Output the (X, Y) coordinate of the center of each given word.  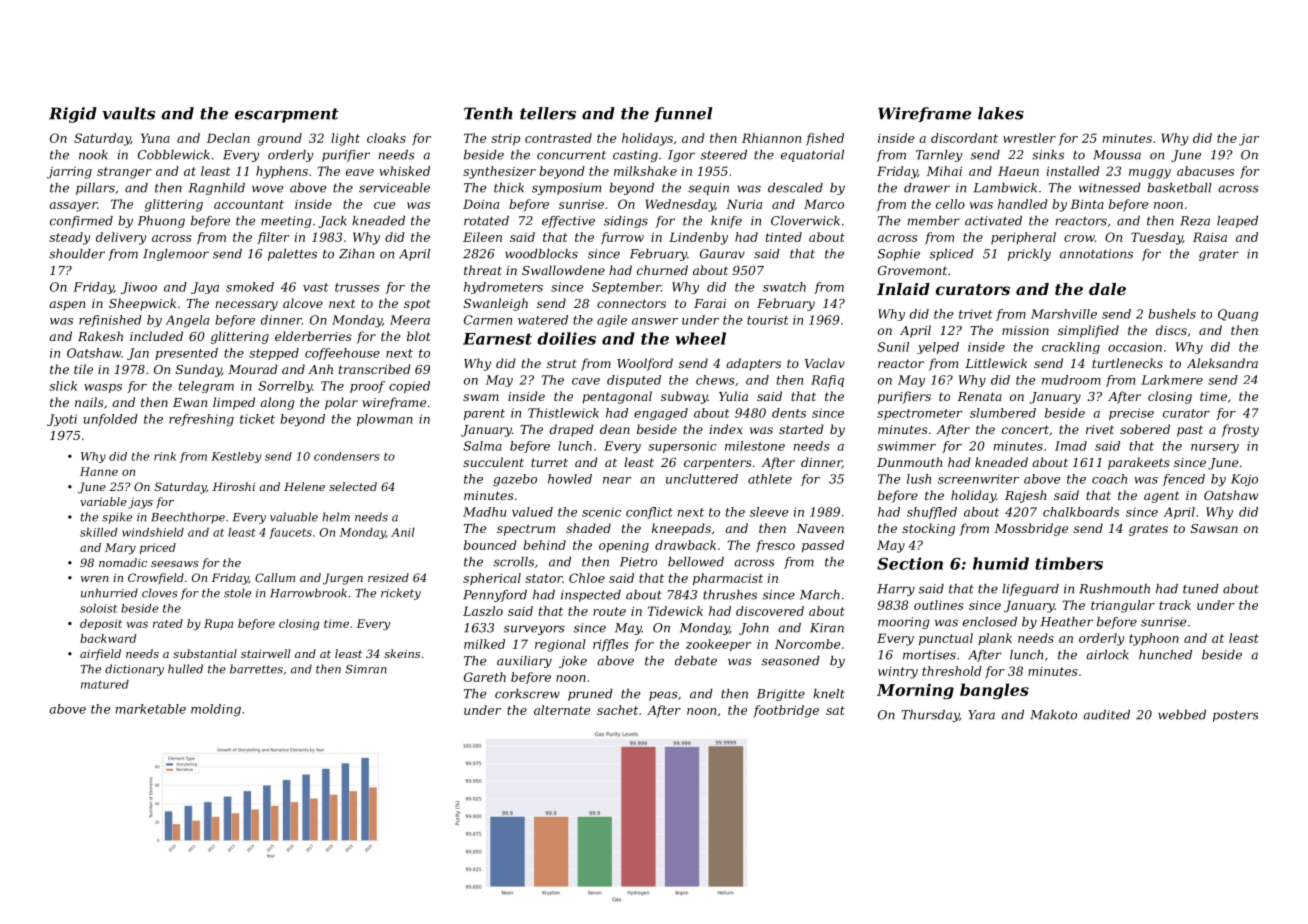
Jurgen (343, 579)
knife (726, 222)
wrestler (1029, 138)
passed (823, 546)
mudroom (1071, 380)
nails (89, 402)
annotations (1096, 254)
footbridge (786, 711)
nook (93, 155)
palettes (292, 255)
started (801, 429)
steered (723, 155)
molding (216, 710)
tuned (1201, 589)
